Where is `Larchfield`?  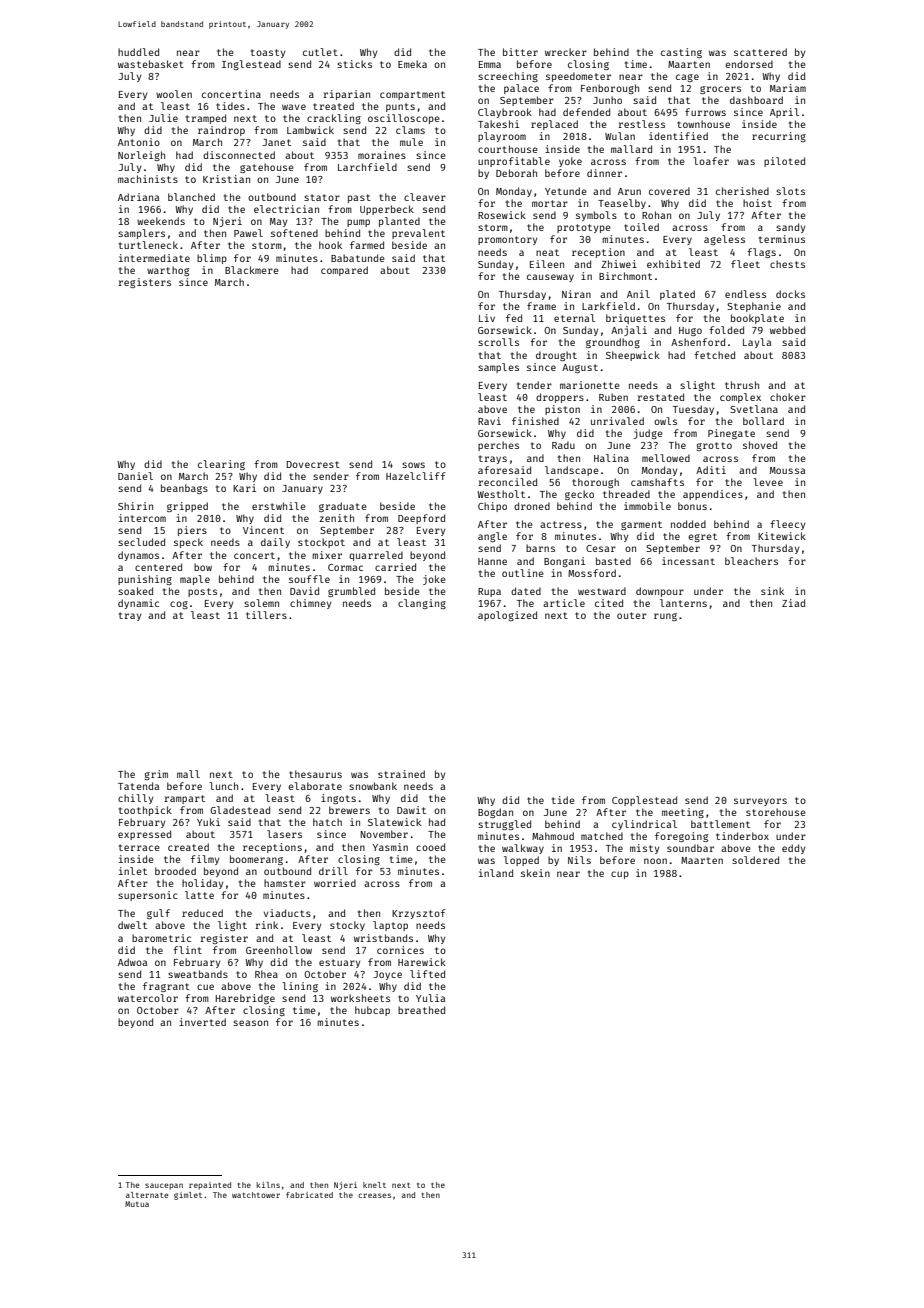
Larchfield is located at coordinates (367, 167).
